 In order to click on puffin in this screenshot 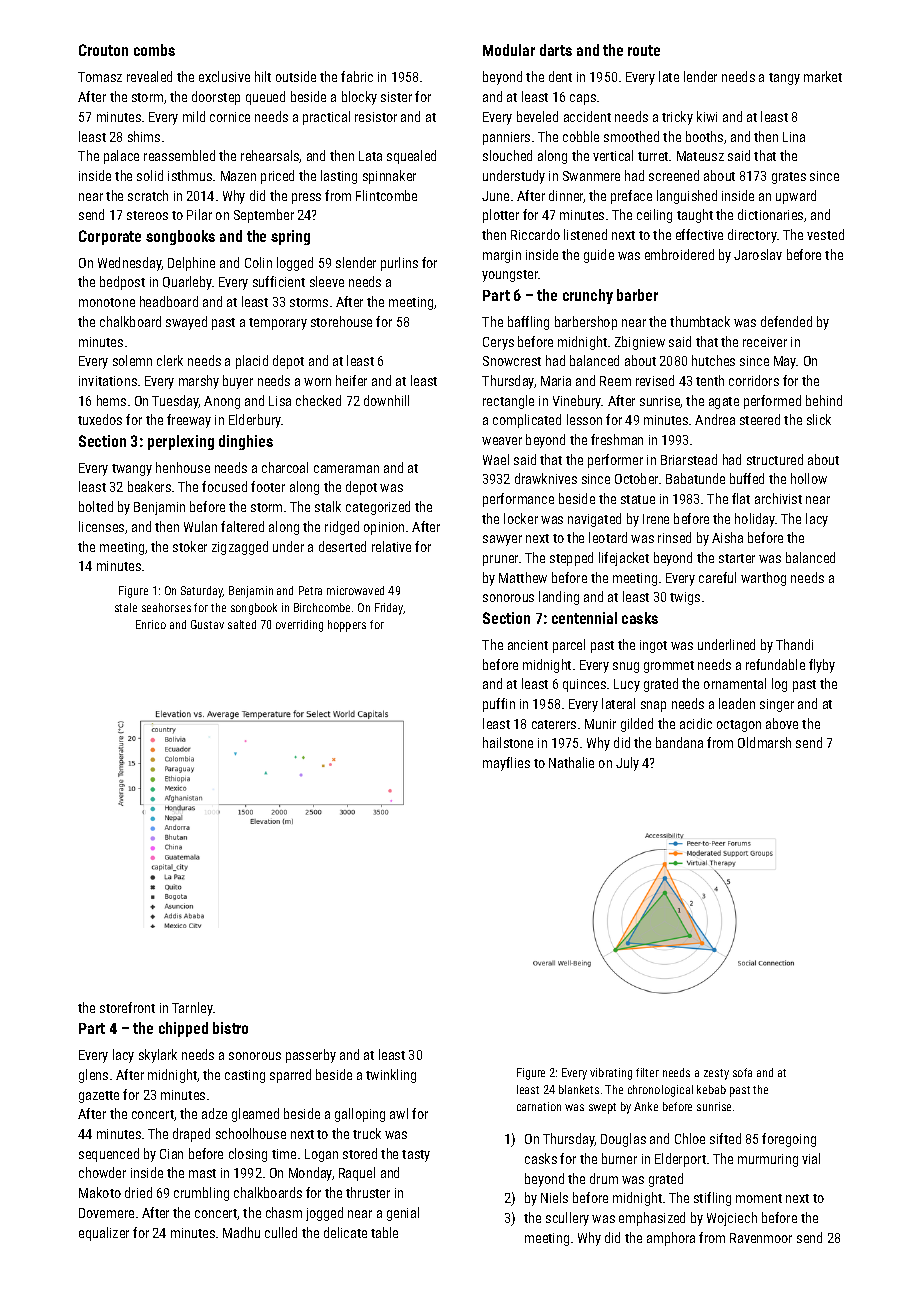, I will do `click(499, 705)`.
